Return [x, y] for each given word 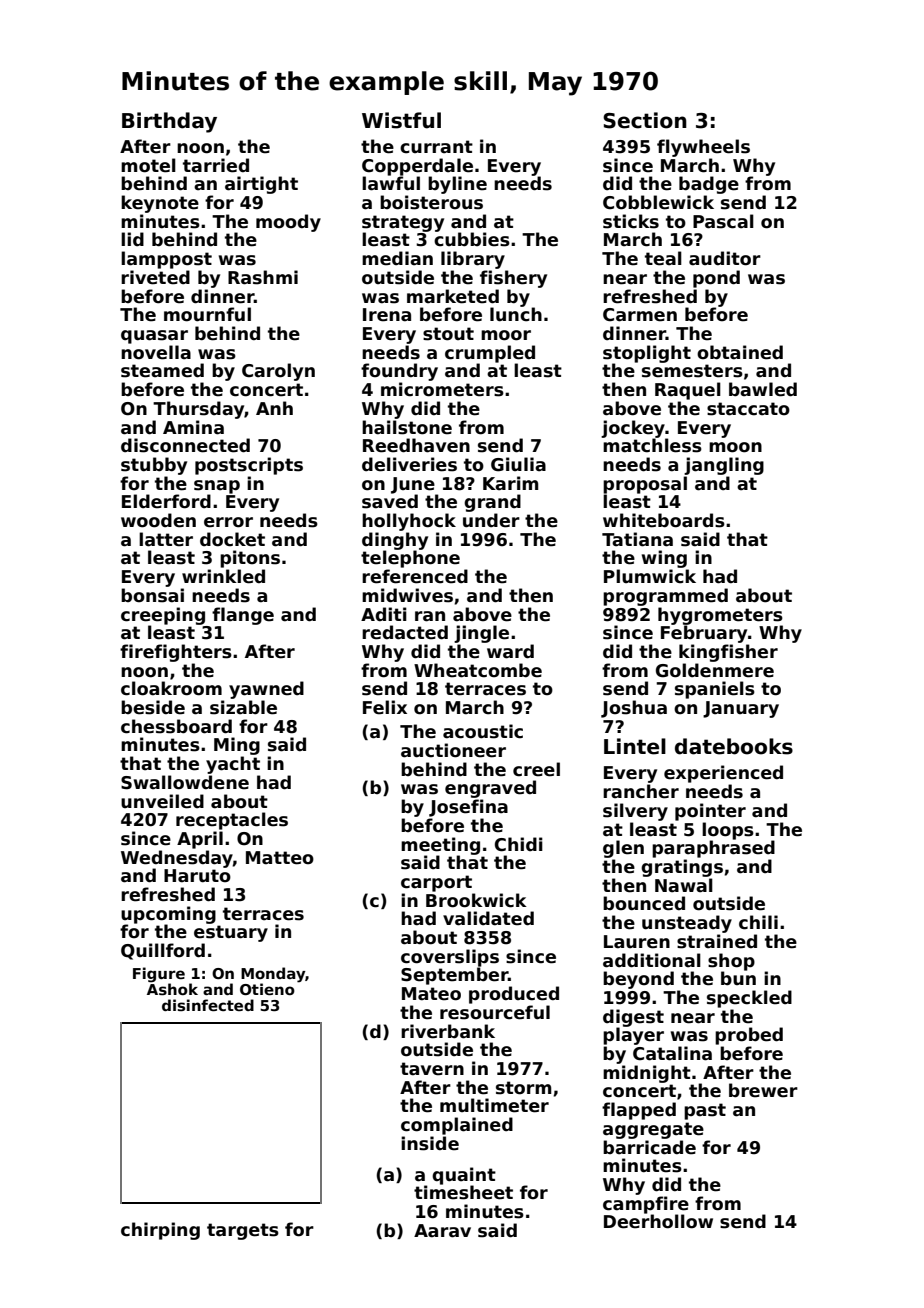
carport [436, 883]
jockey [633, 429]
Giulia [518, 464]
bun [738, 978]
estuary [231, 933]
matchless [652, 445]
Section [645, 120]
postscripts [249, 466]
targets [243, 1231]
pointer [710, 812]
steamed [162, 370]
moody [288, 223]
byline [457, 185]
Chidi [519, 844]
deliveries [409, 464]
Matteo [280, 858]
